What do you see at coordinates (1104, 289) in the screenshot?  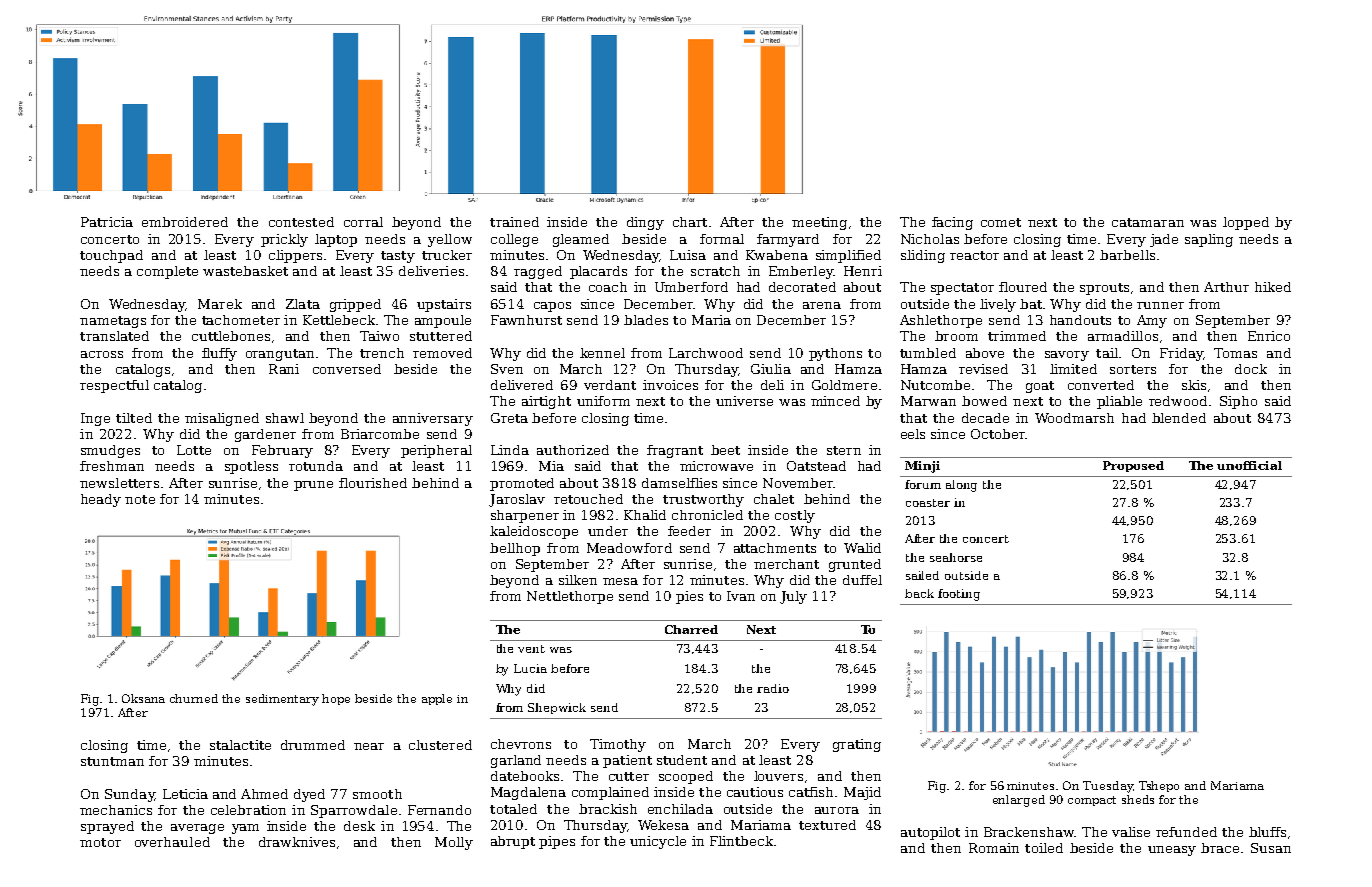 I see `sprouts` at bounding box center [1104, 289].
